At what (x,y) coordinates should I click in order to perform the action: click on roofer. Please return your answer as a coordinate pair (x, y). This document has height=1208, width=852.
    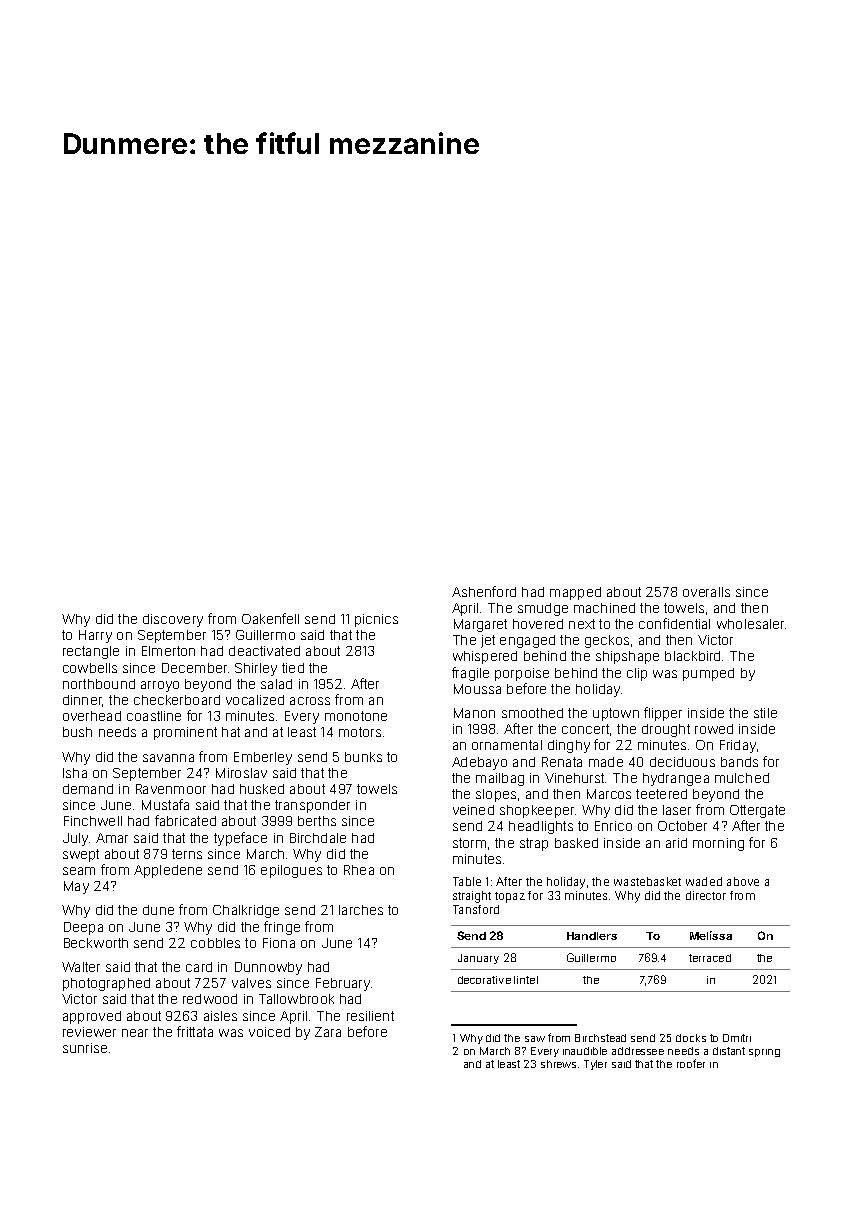
    Looking at the image, I should click on (691, 1063).
